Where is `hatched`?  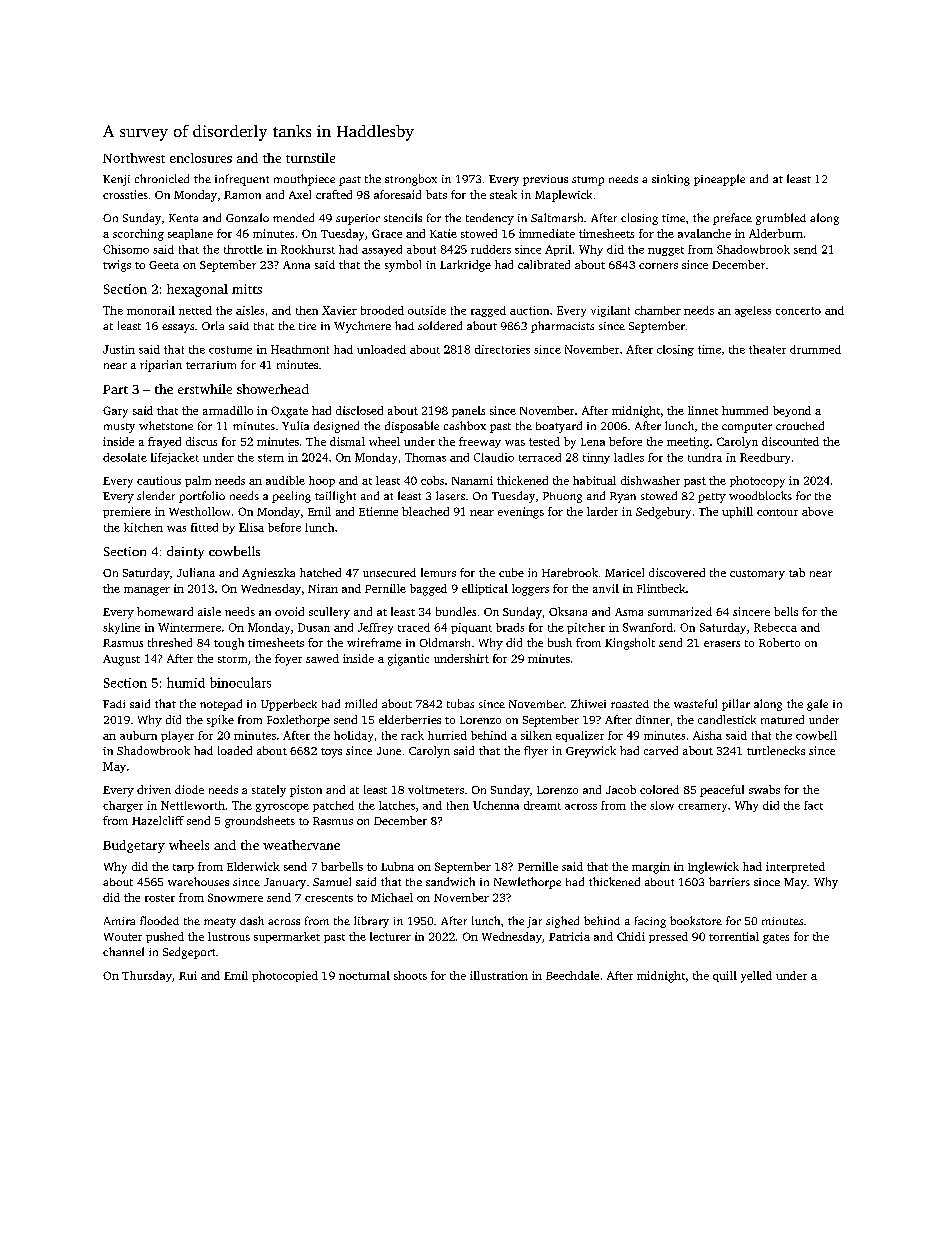 hatched is located at coordinates (320, 572).
